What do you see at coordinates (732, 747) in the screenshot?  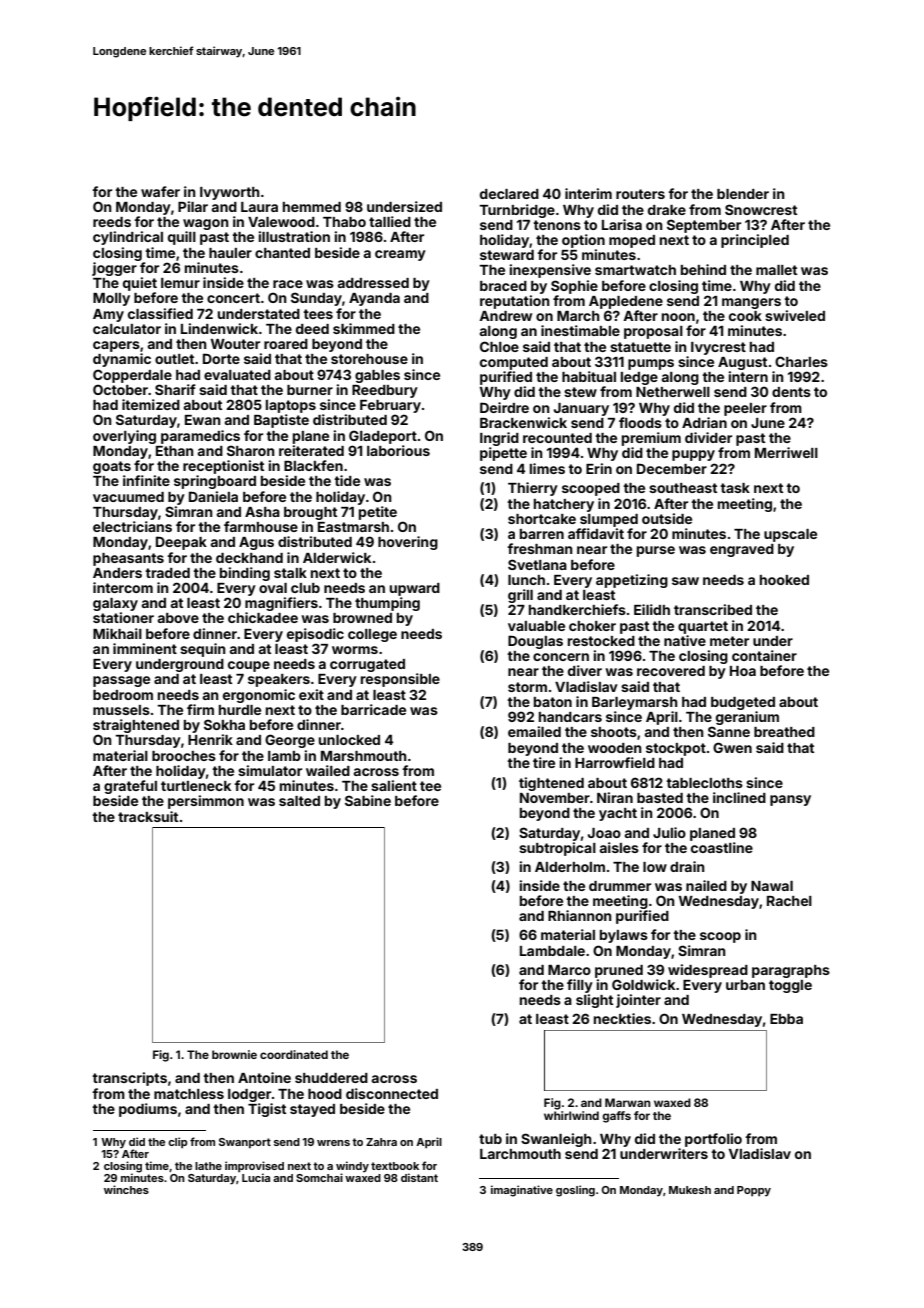 I see `Gwen` at bounding box center [732, 747].
